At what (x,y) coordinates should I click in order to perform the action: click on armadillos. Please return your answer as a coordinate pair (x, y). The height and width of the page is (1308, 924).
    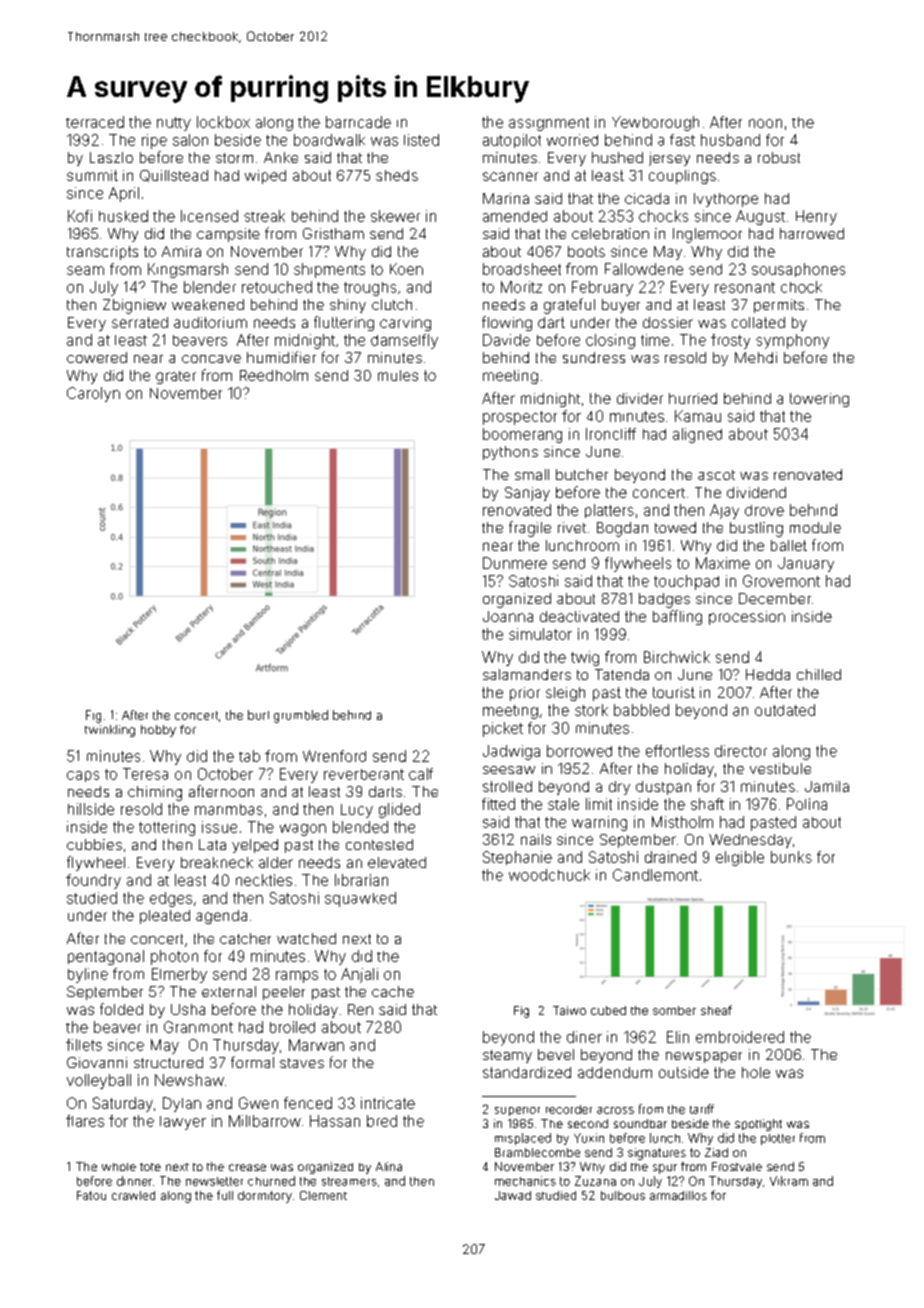
    Looking at the image, I should click on (678, 1195).
